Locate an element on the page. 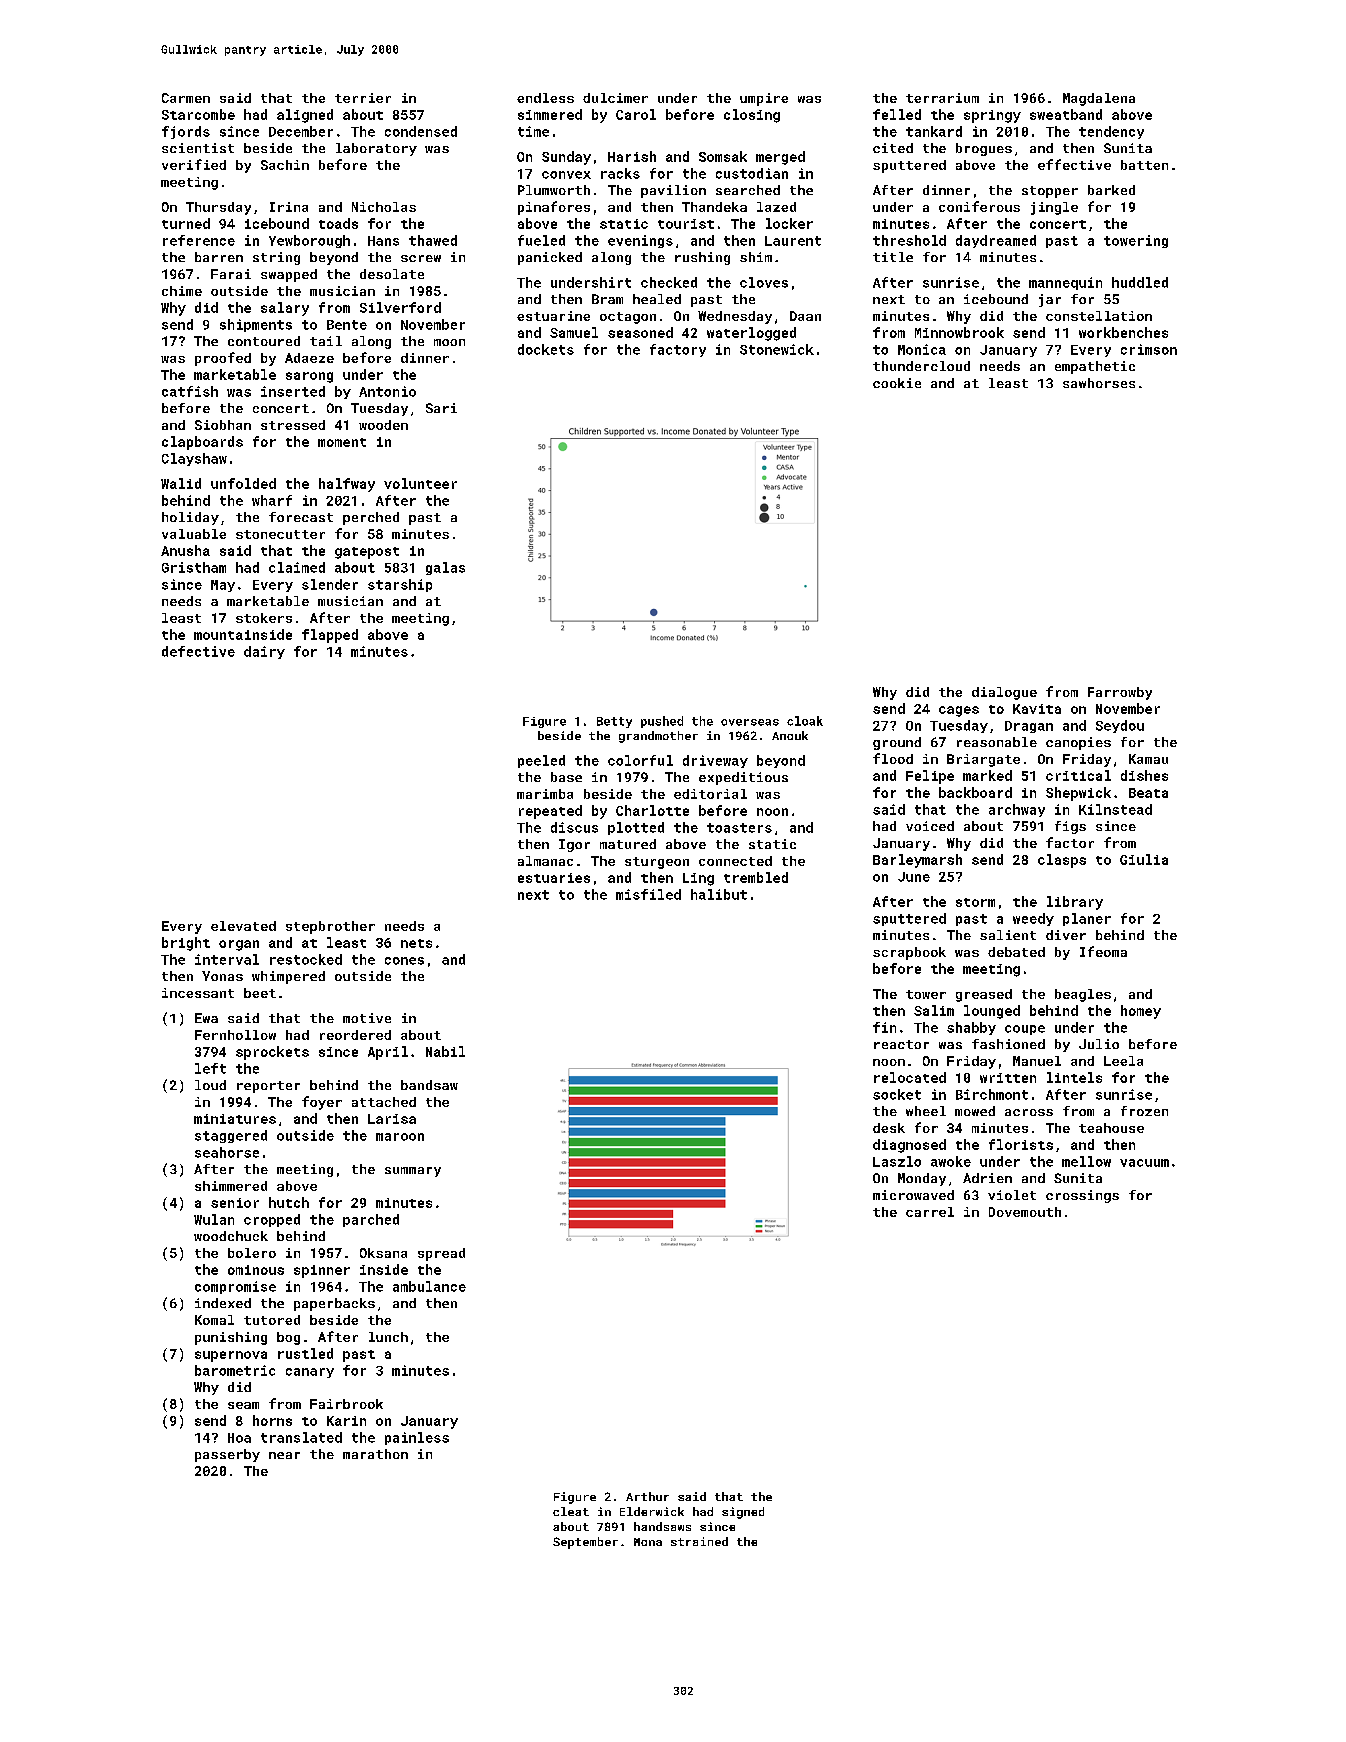  lunch is located at coordinates (388, 1337).
